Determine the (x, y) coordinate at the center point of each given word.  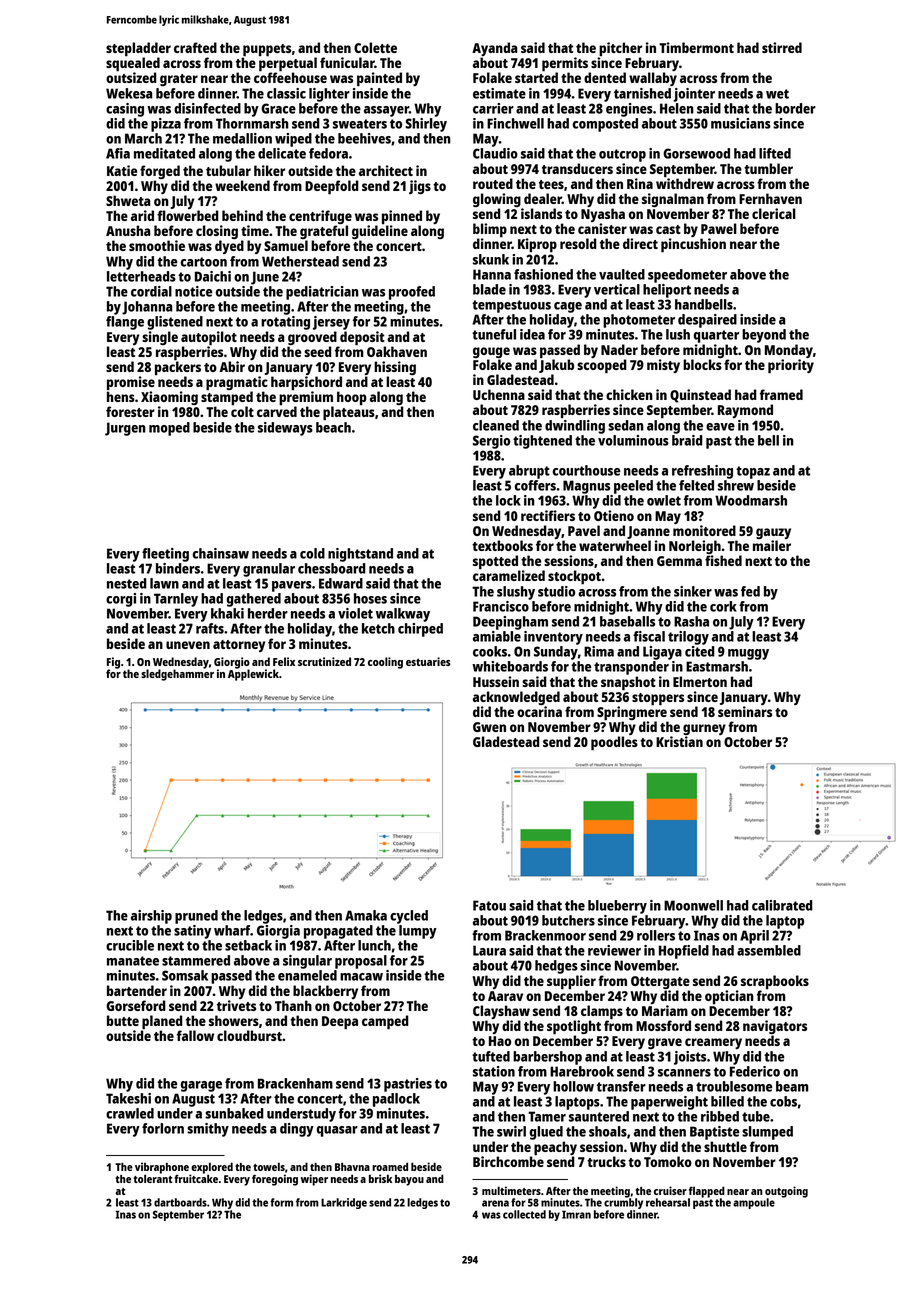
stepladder (138, 49)
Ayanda (494, 49)
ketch (378, 628)
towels (269, 1166)
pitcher (620, 49)
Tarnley (176, 600)
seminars (745, 711)
